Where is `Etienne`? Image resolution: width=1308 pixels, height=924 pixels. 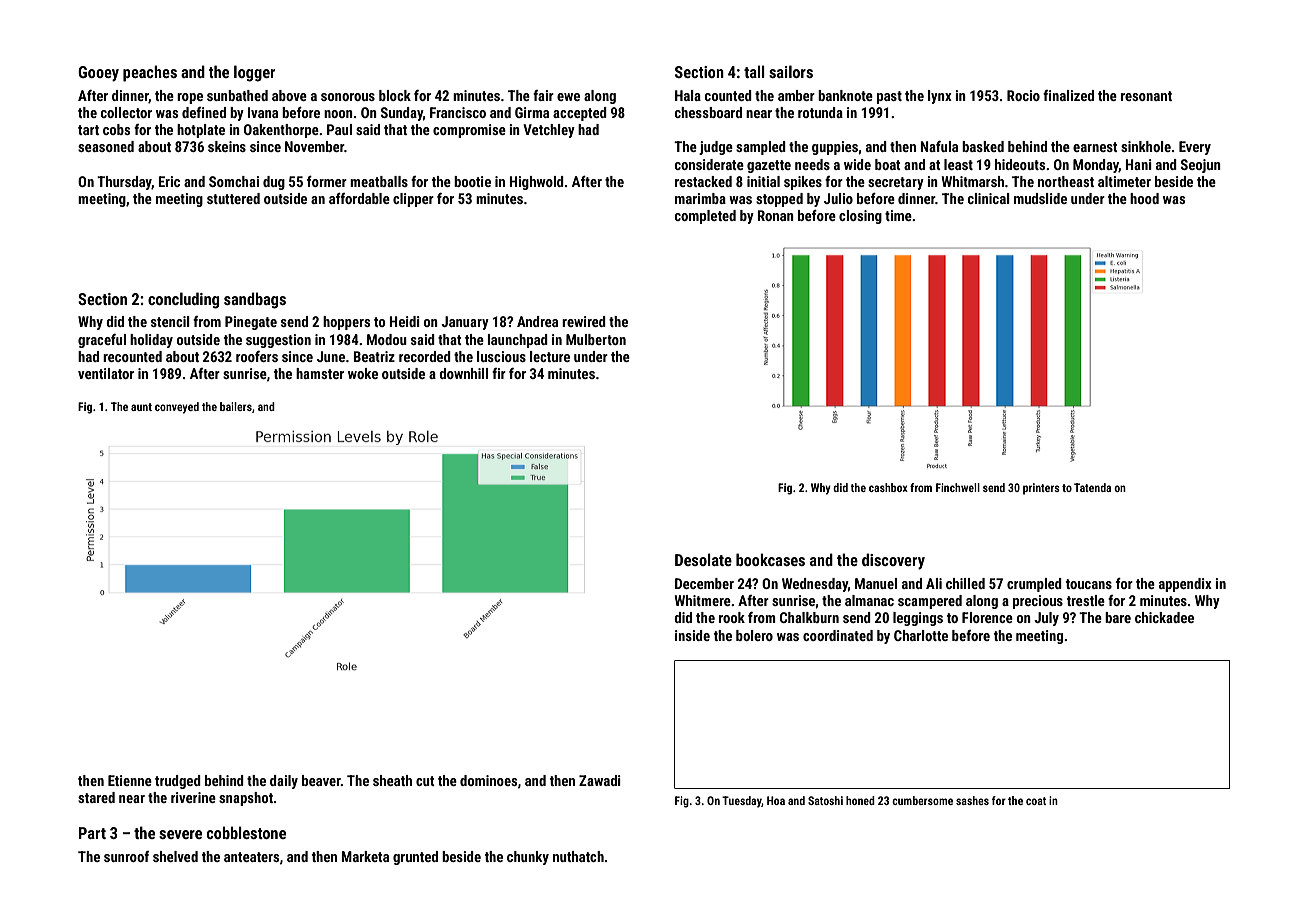 Etienne is located at coordinates (130, 780).
